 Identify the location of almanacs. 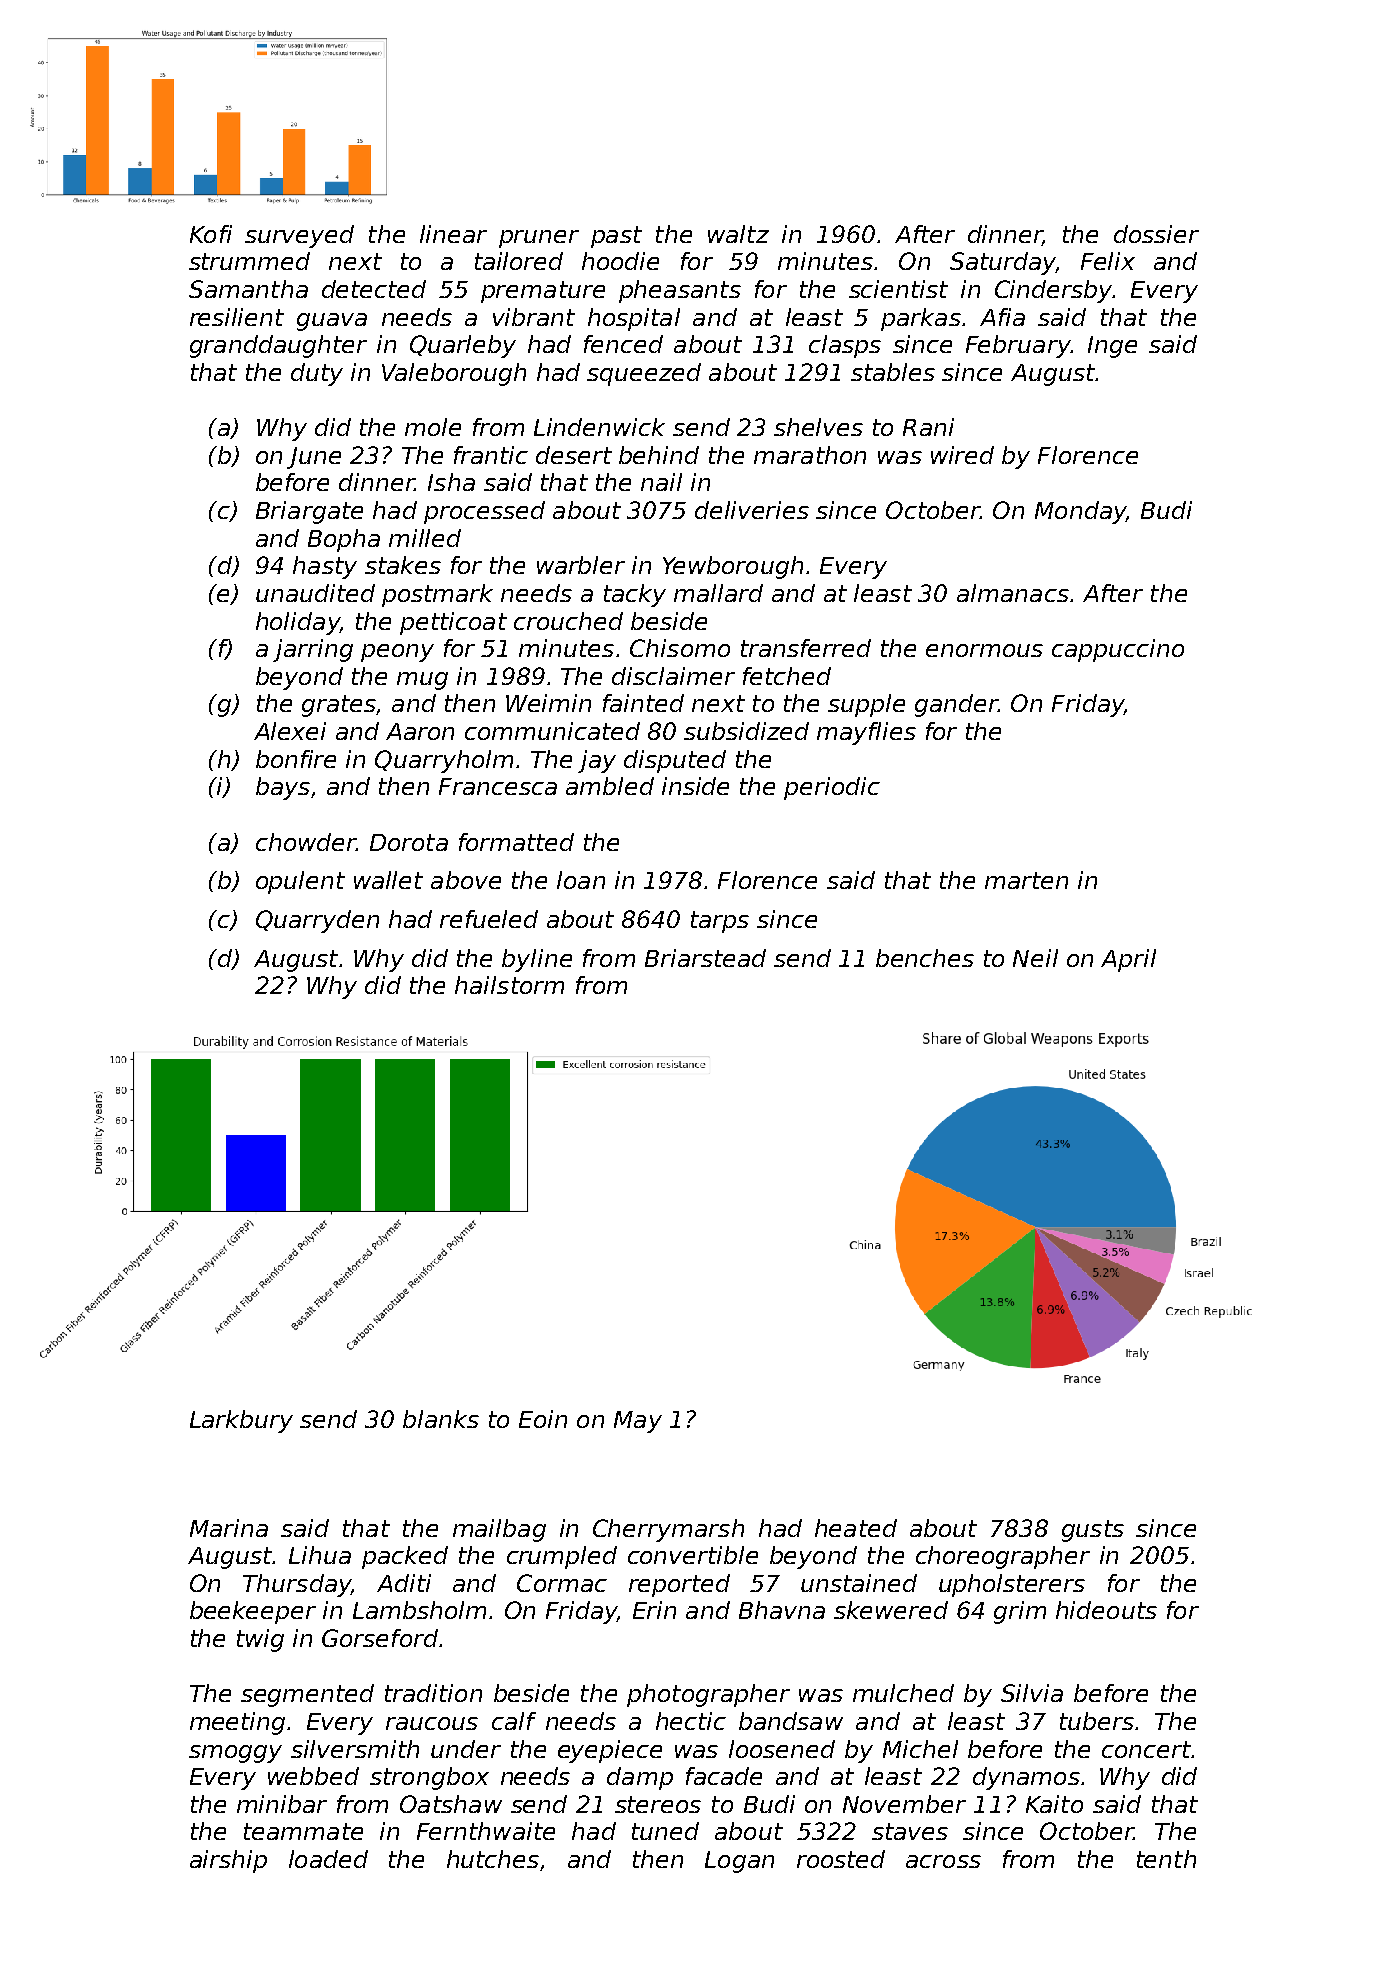
(1013, 593).
